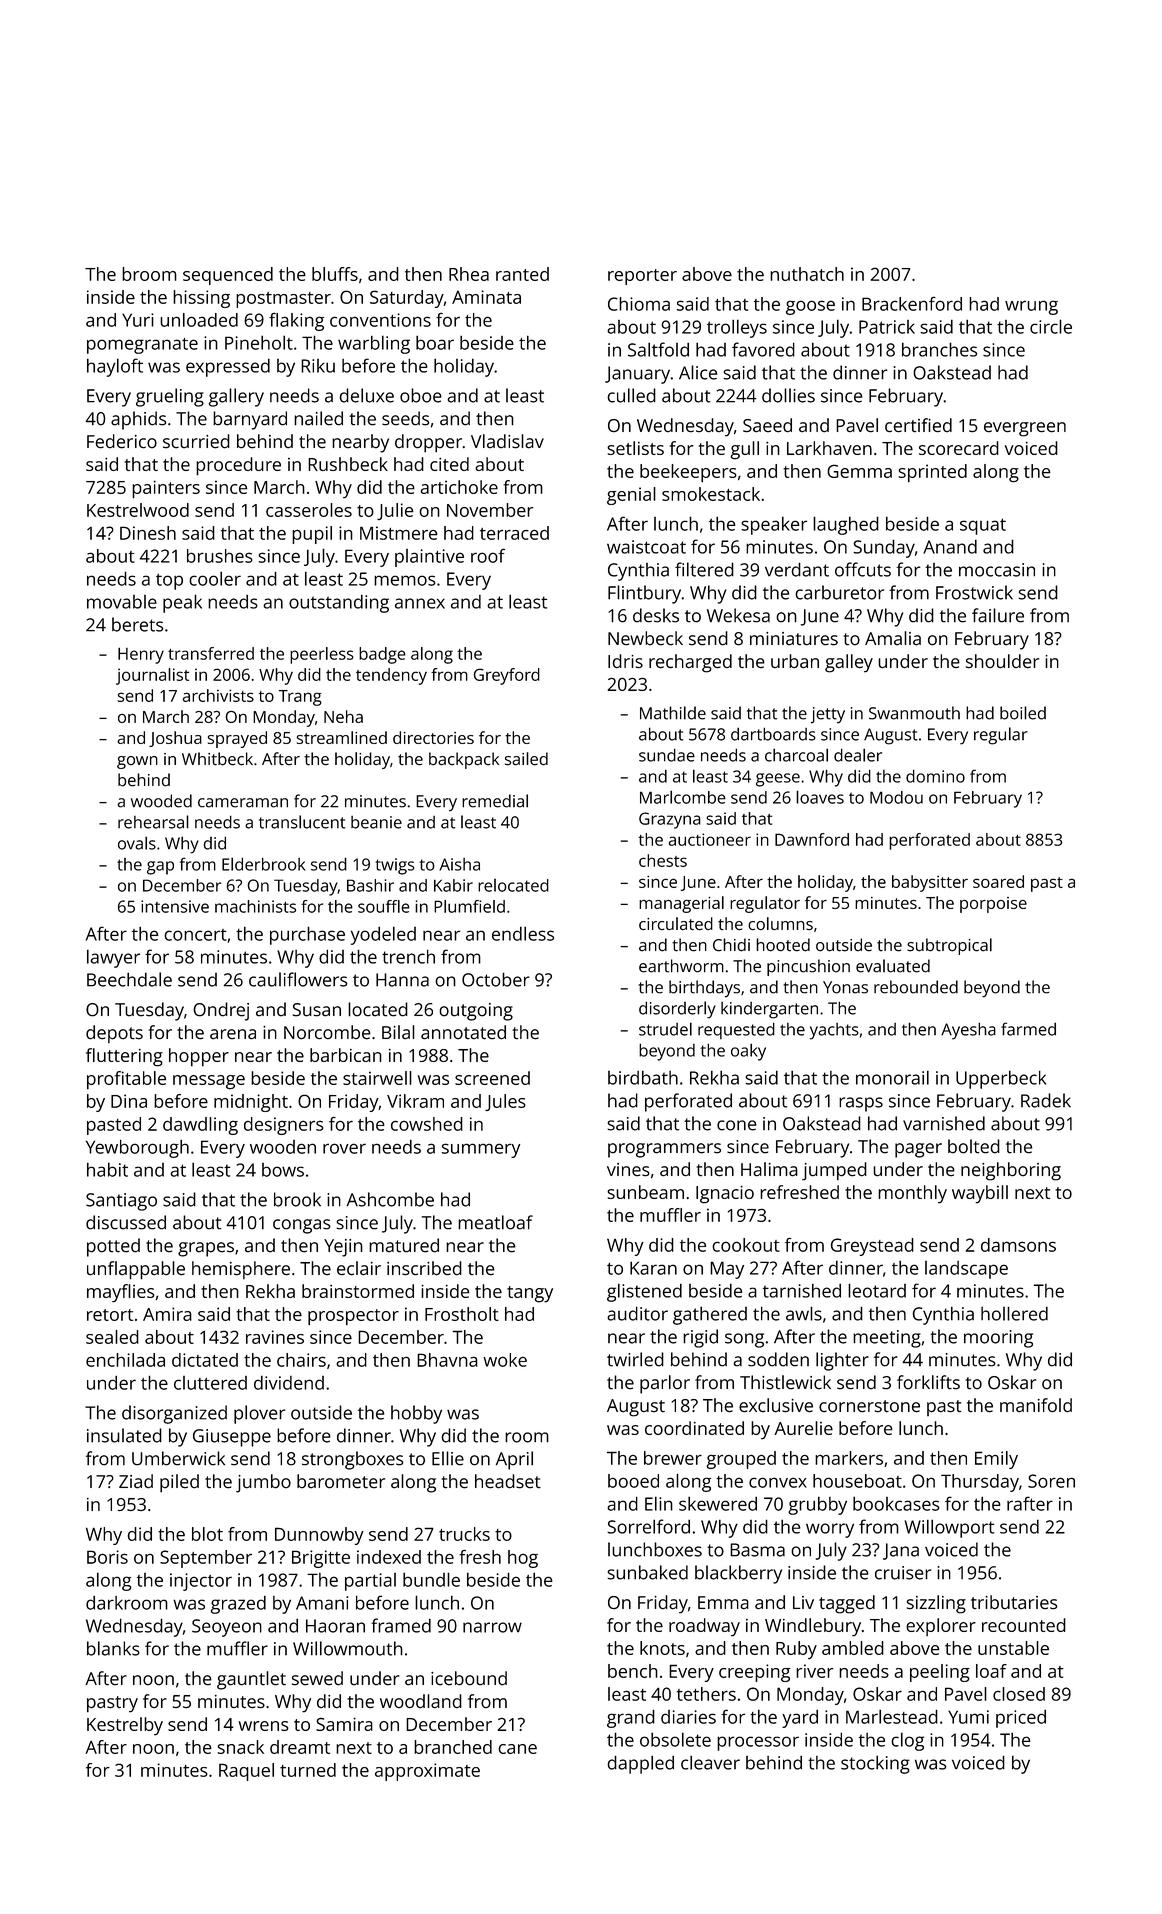 Image resolution: width=1162 pixels, height=1914 pixels. What do you see at coordinates (481, 1150) in the document?
I see `summery` at bounding box center [481, 1150].
